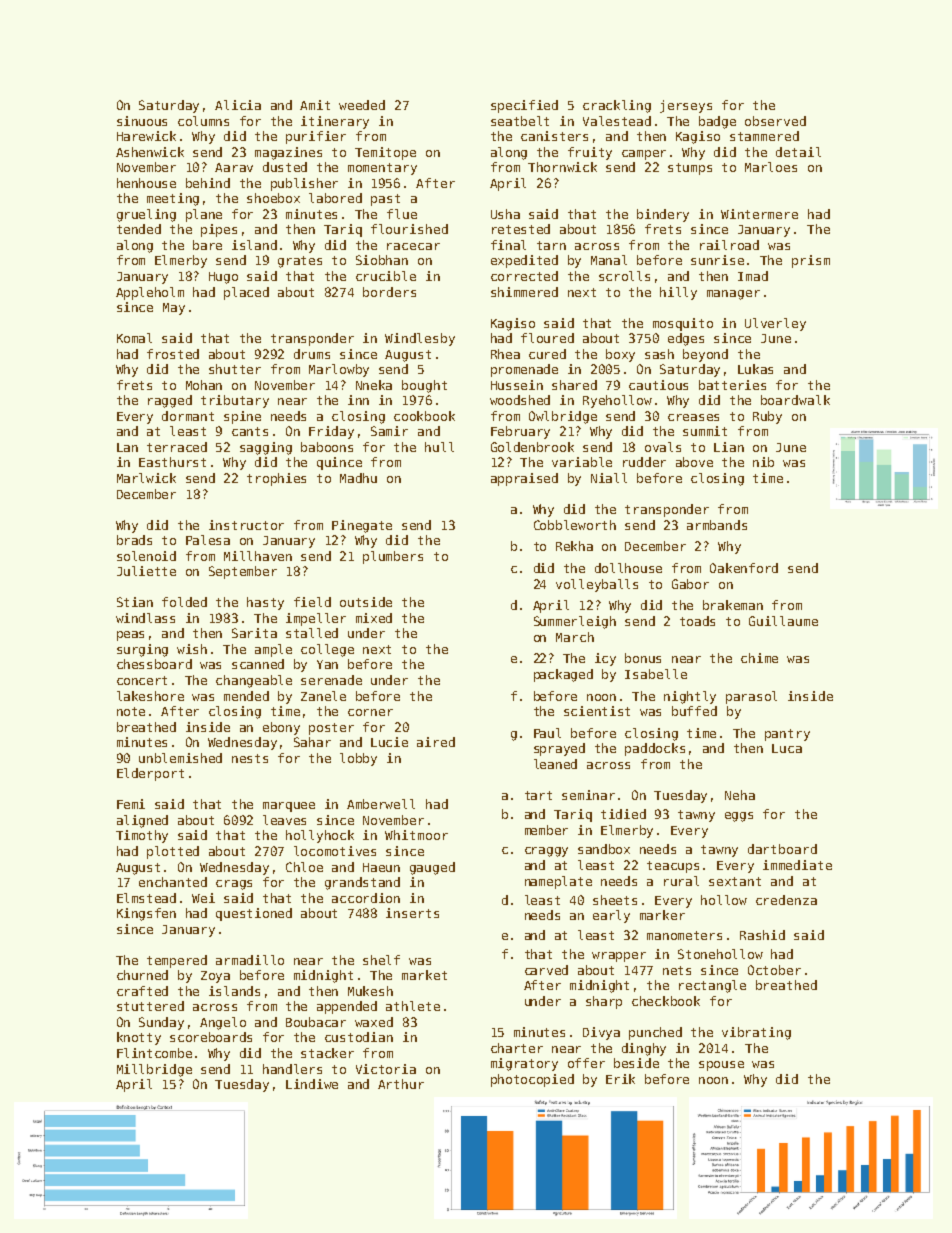  Describe the element at coordinates (563, 675) in the screenshot. I see `packaged` at that location.
